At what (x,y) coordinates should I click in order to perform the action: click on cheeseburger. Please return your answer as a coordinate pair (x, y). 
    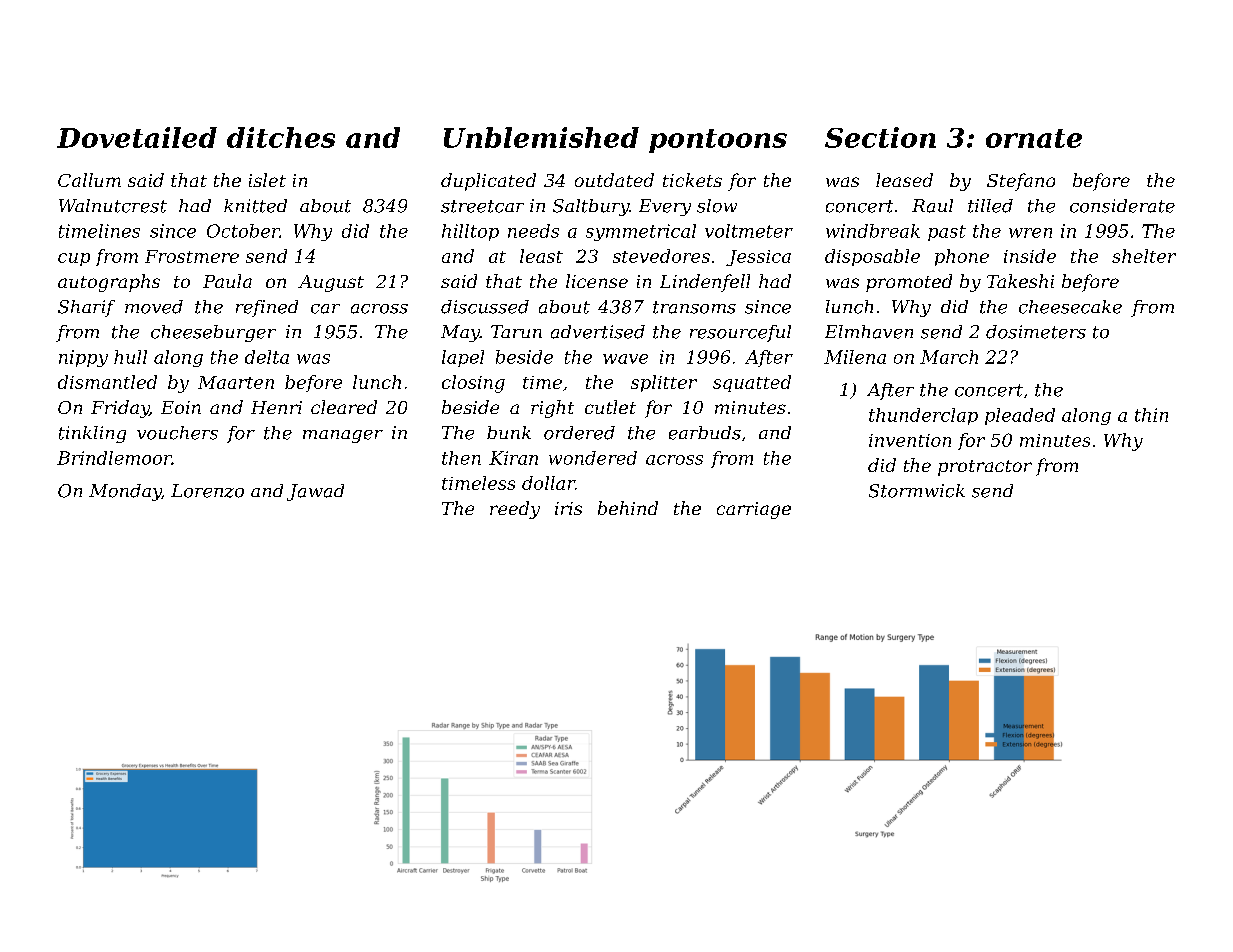
    Looking at the image, I should click on (213, 333).
